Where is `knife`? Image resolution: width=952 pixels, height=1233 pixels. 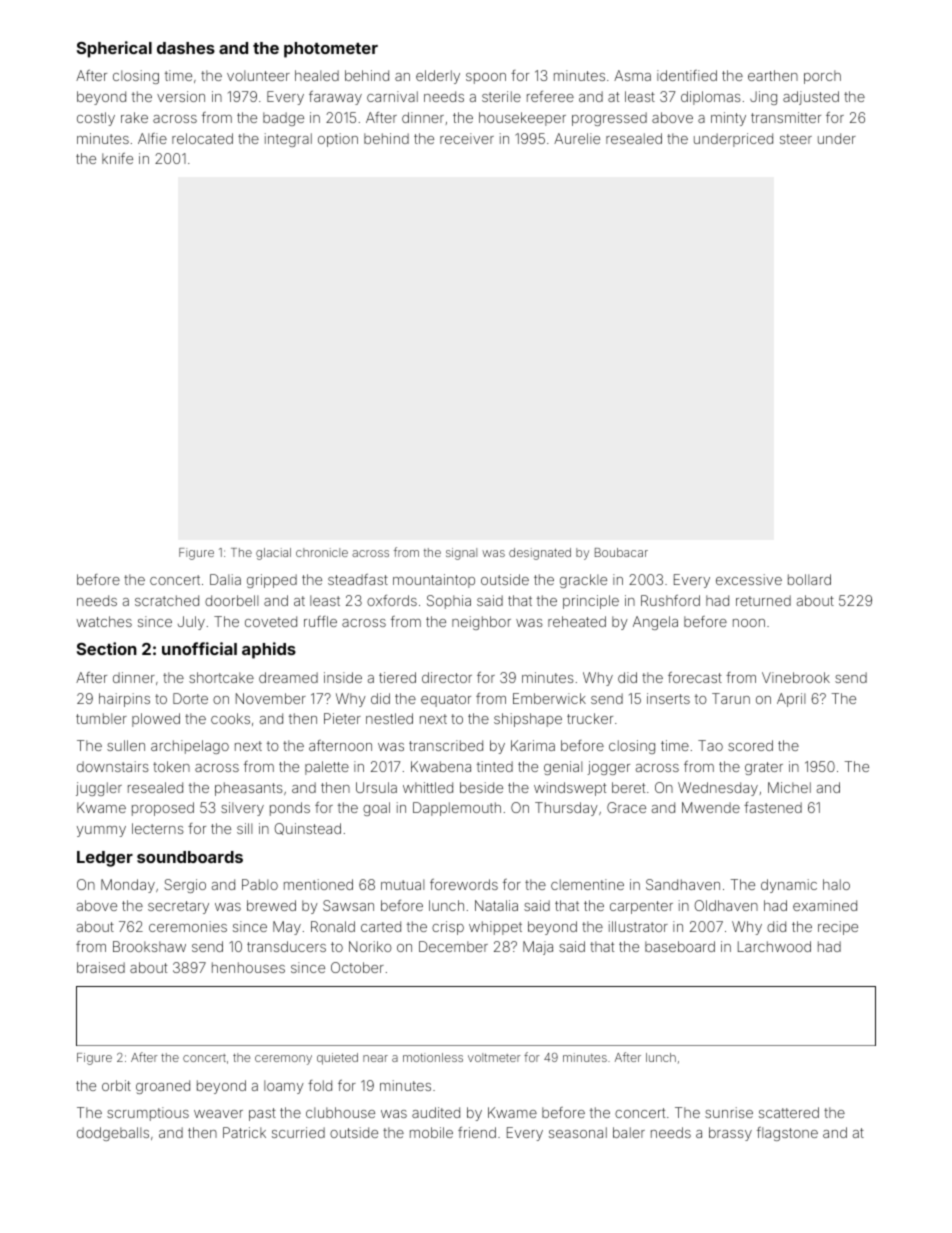
knife is located at coordinates (117, 158).
